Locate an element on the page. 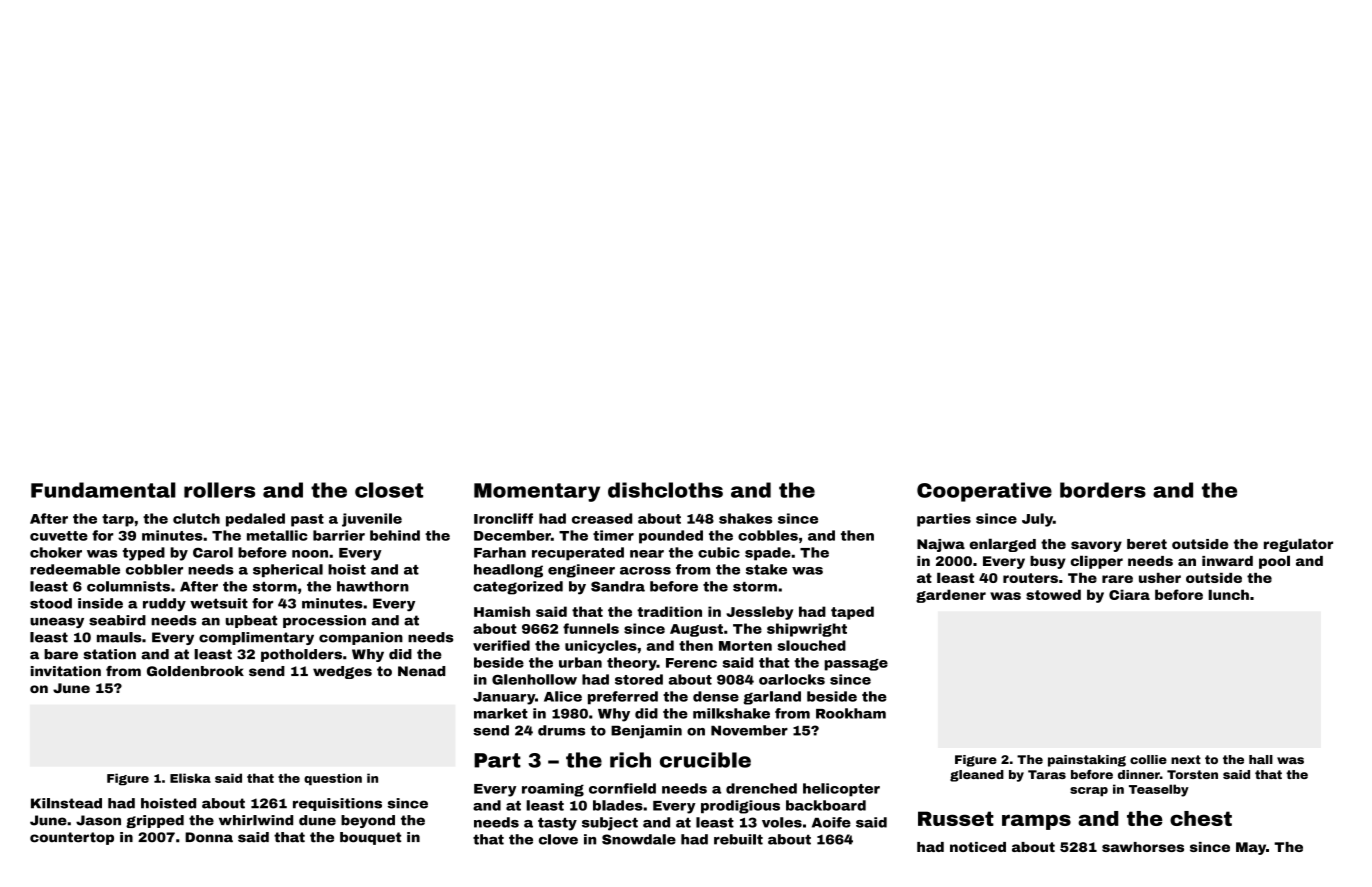  Donna is located at coordinates (209, 837).
